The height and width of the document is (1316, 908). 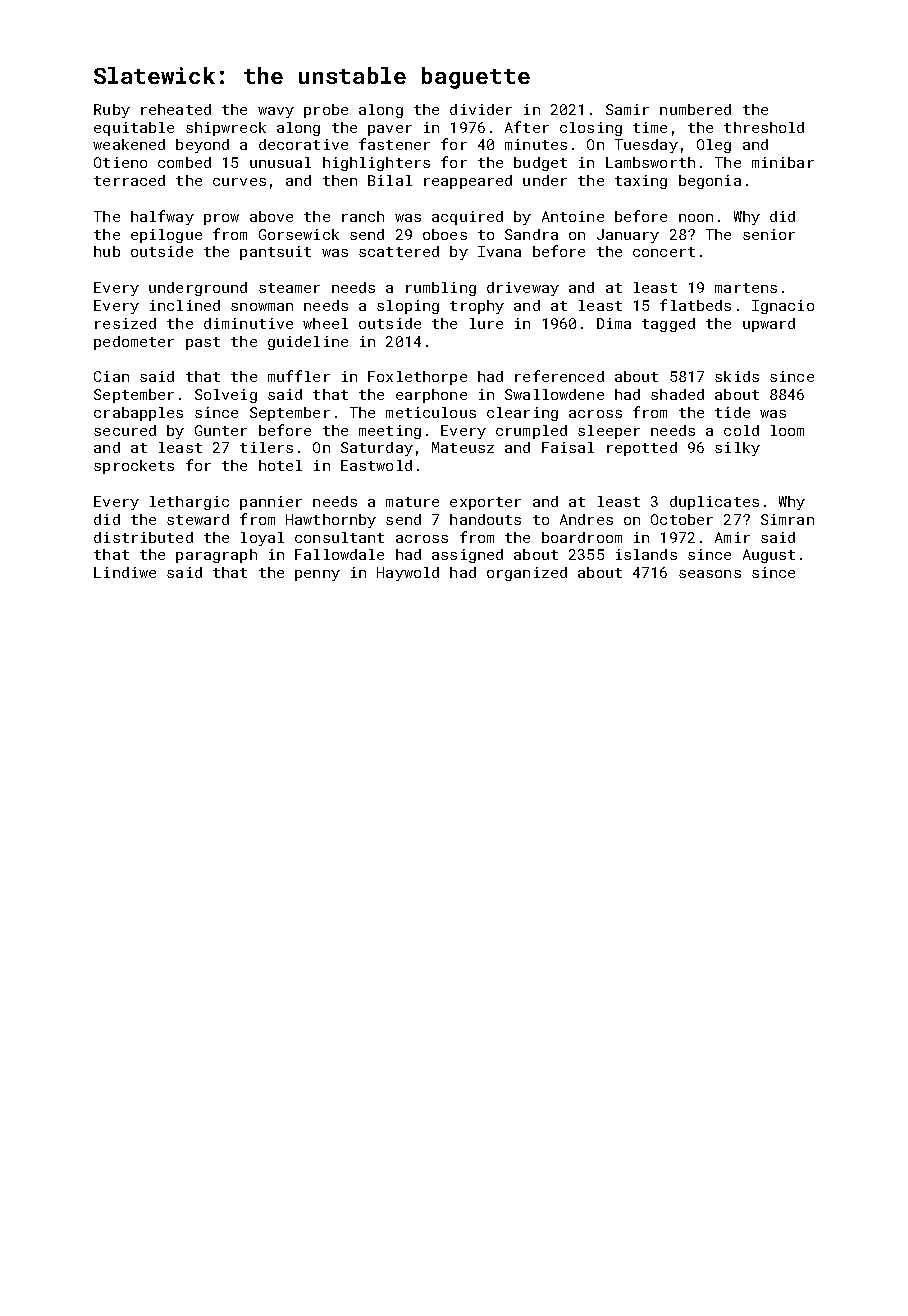 I want to click on fastener, so click(x=394, y=144).
